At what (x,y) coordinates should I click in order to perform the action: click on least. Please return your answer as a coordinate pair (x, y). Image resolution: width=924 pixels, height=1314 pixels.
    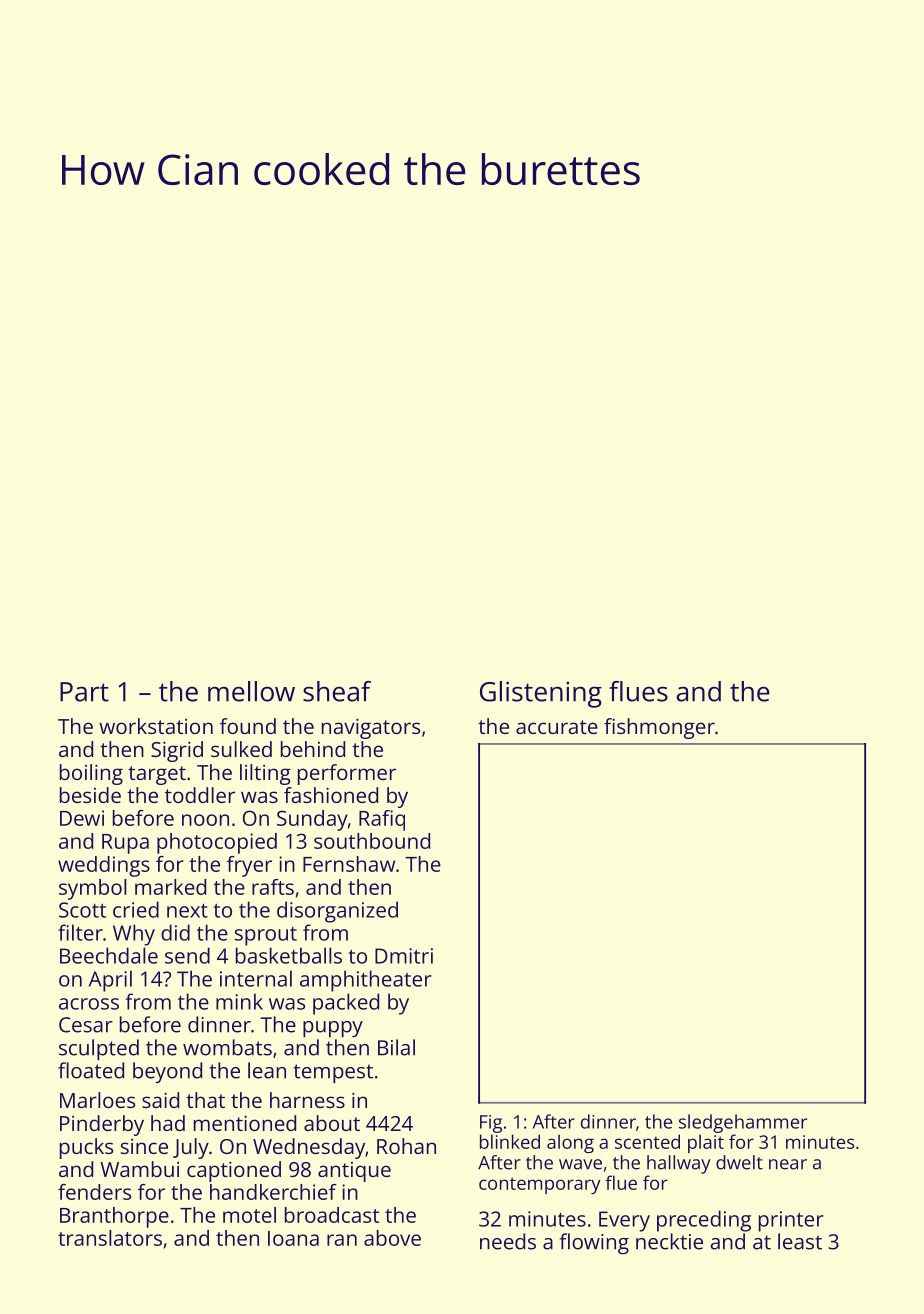
    Looking at the image, I should click on (800, 1241).
